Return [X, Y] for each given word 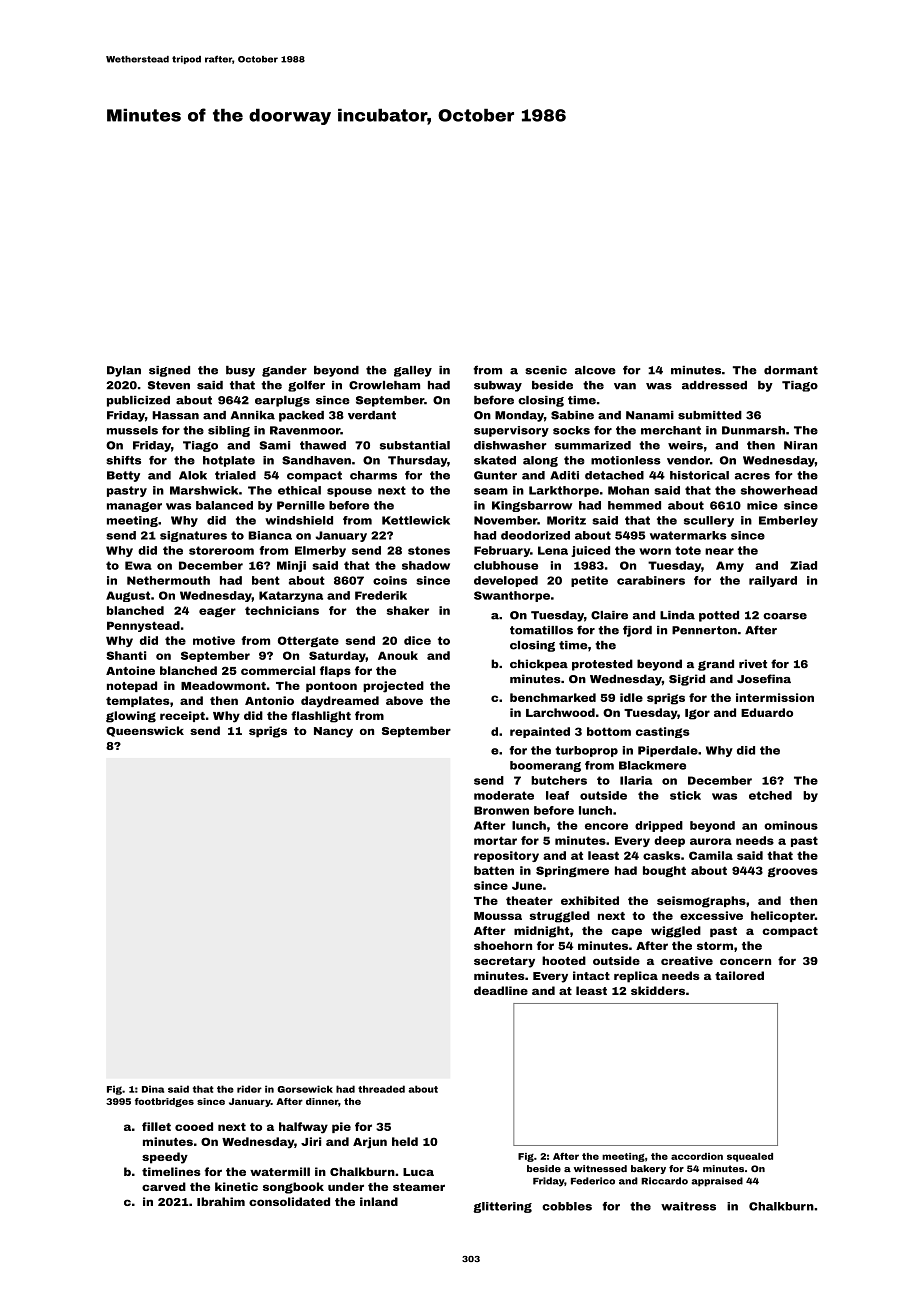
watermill [280, 1171]
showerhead [779, 490]
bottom [609, 731]
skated [495, 460]
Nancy [333, 732]
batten [494, 870]
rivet [753, 664]
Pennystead [143, 626]
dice [417, 640]
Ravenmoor [305, 430]
